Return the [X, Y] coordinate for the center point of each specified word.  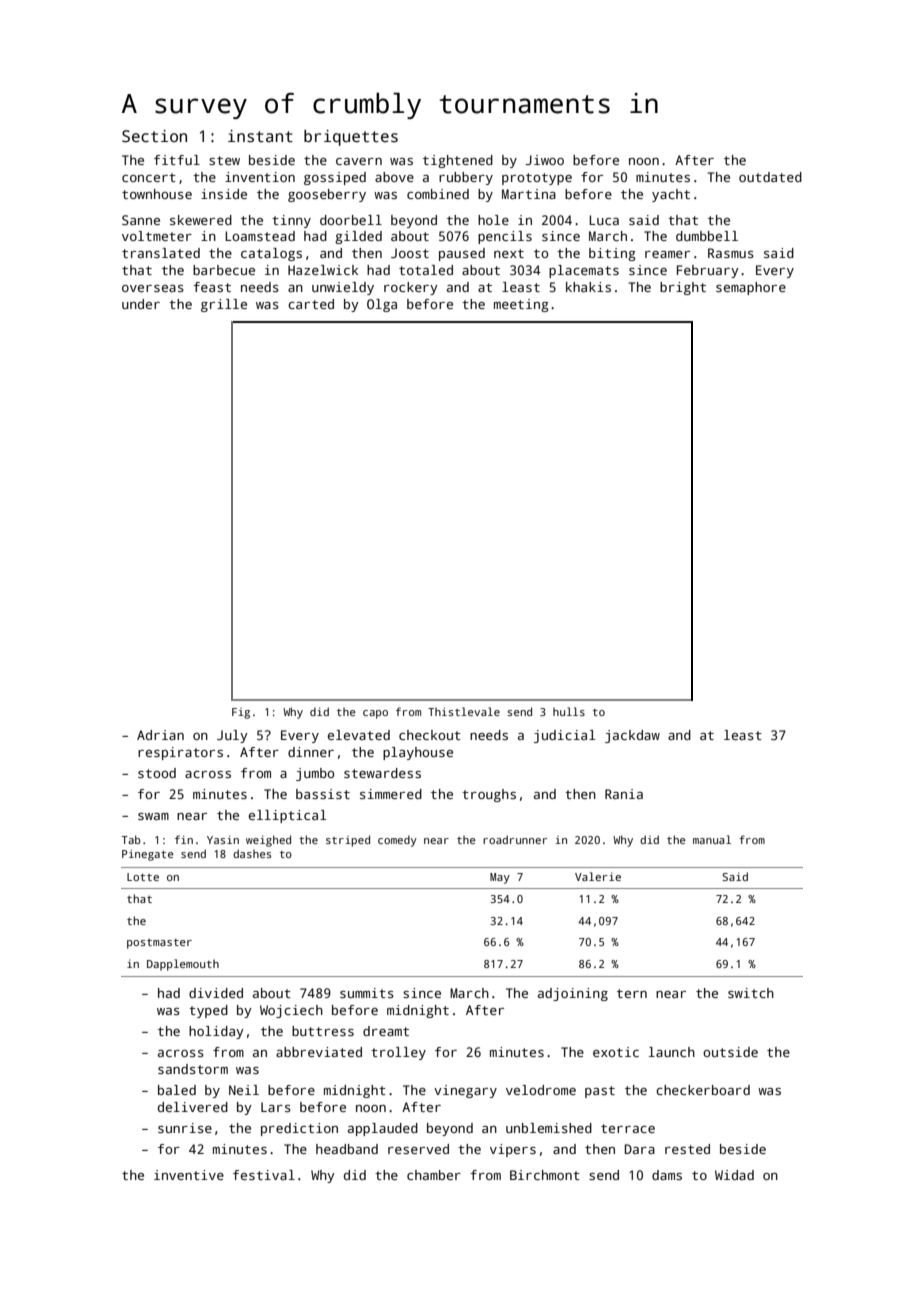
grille [224, 305]
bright [683, 288]
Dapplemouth [183, 965]
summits [367, 993]
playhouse [418, 753]
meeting [521, 305]
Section [154, 136]
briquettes [351, 138]
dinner [311, 752]
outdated [770, 177]
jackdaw [632, 736]
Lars [276, 1107]
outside [730, 1052]
